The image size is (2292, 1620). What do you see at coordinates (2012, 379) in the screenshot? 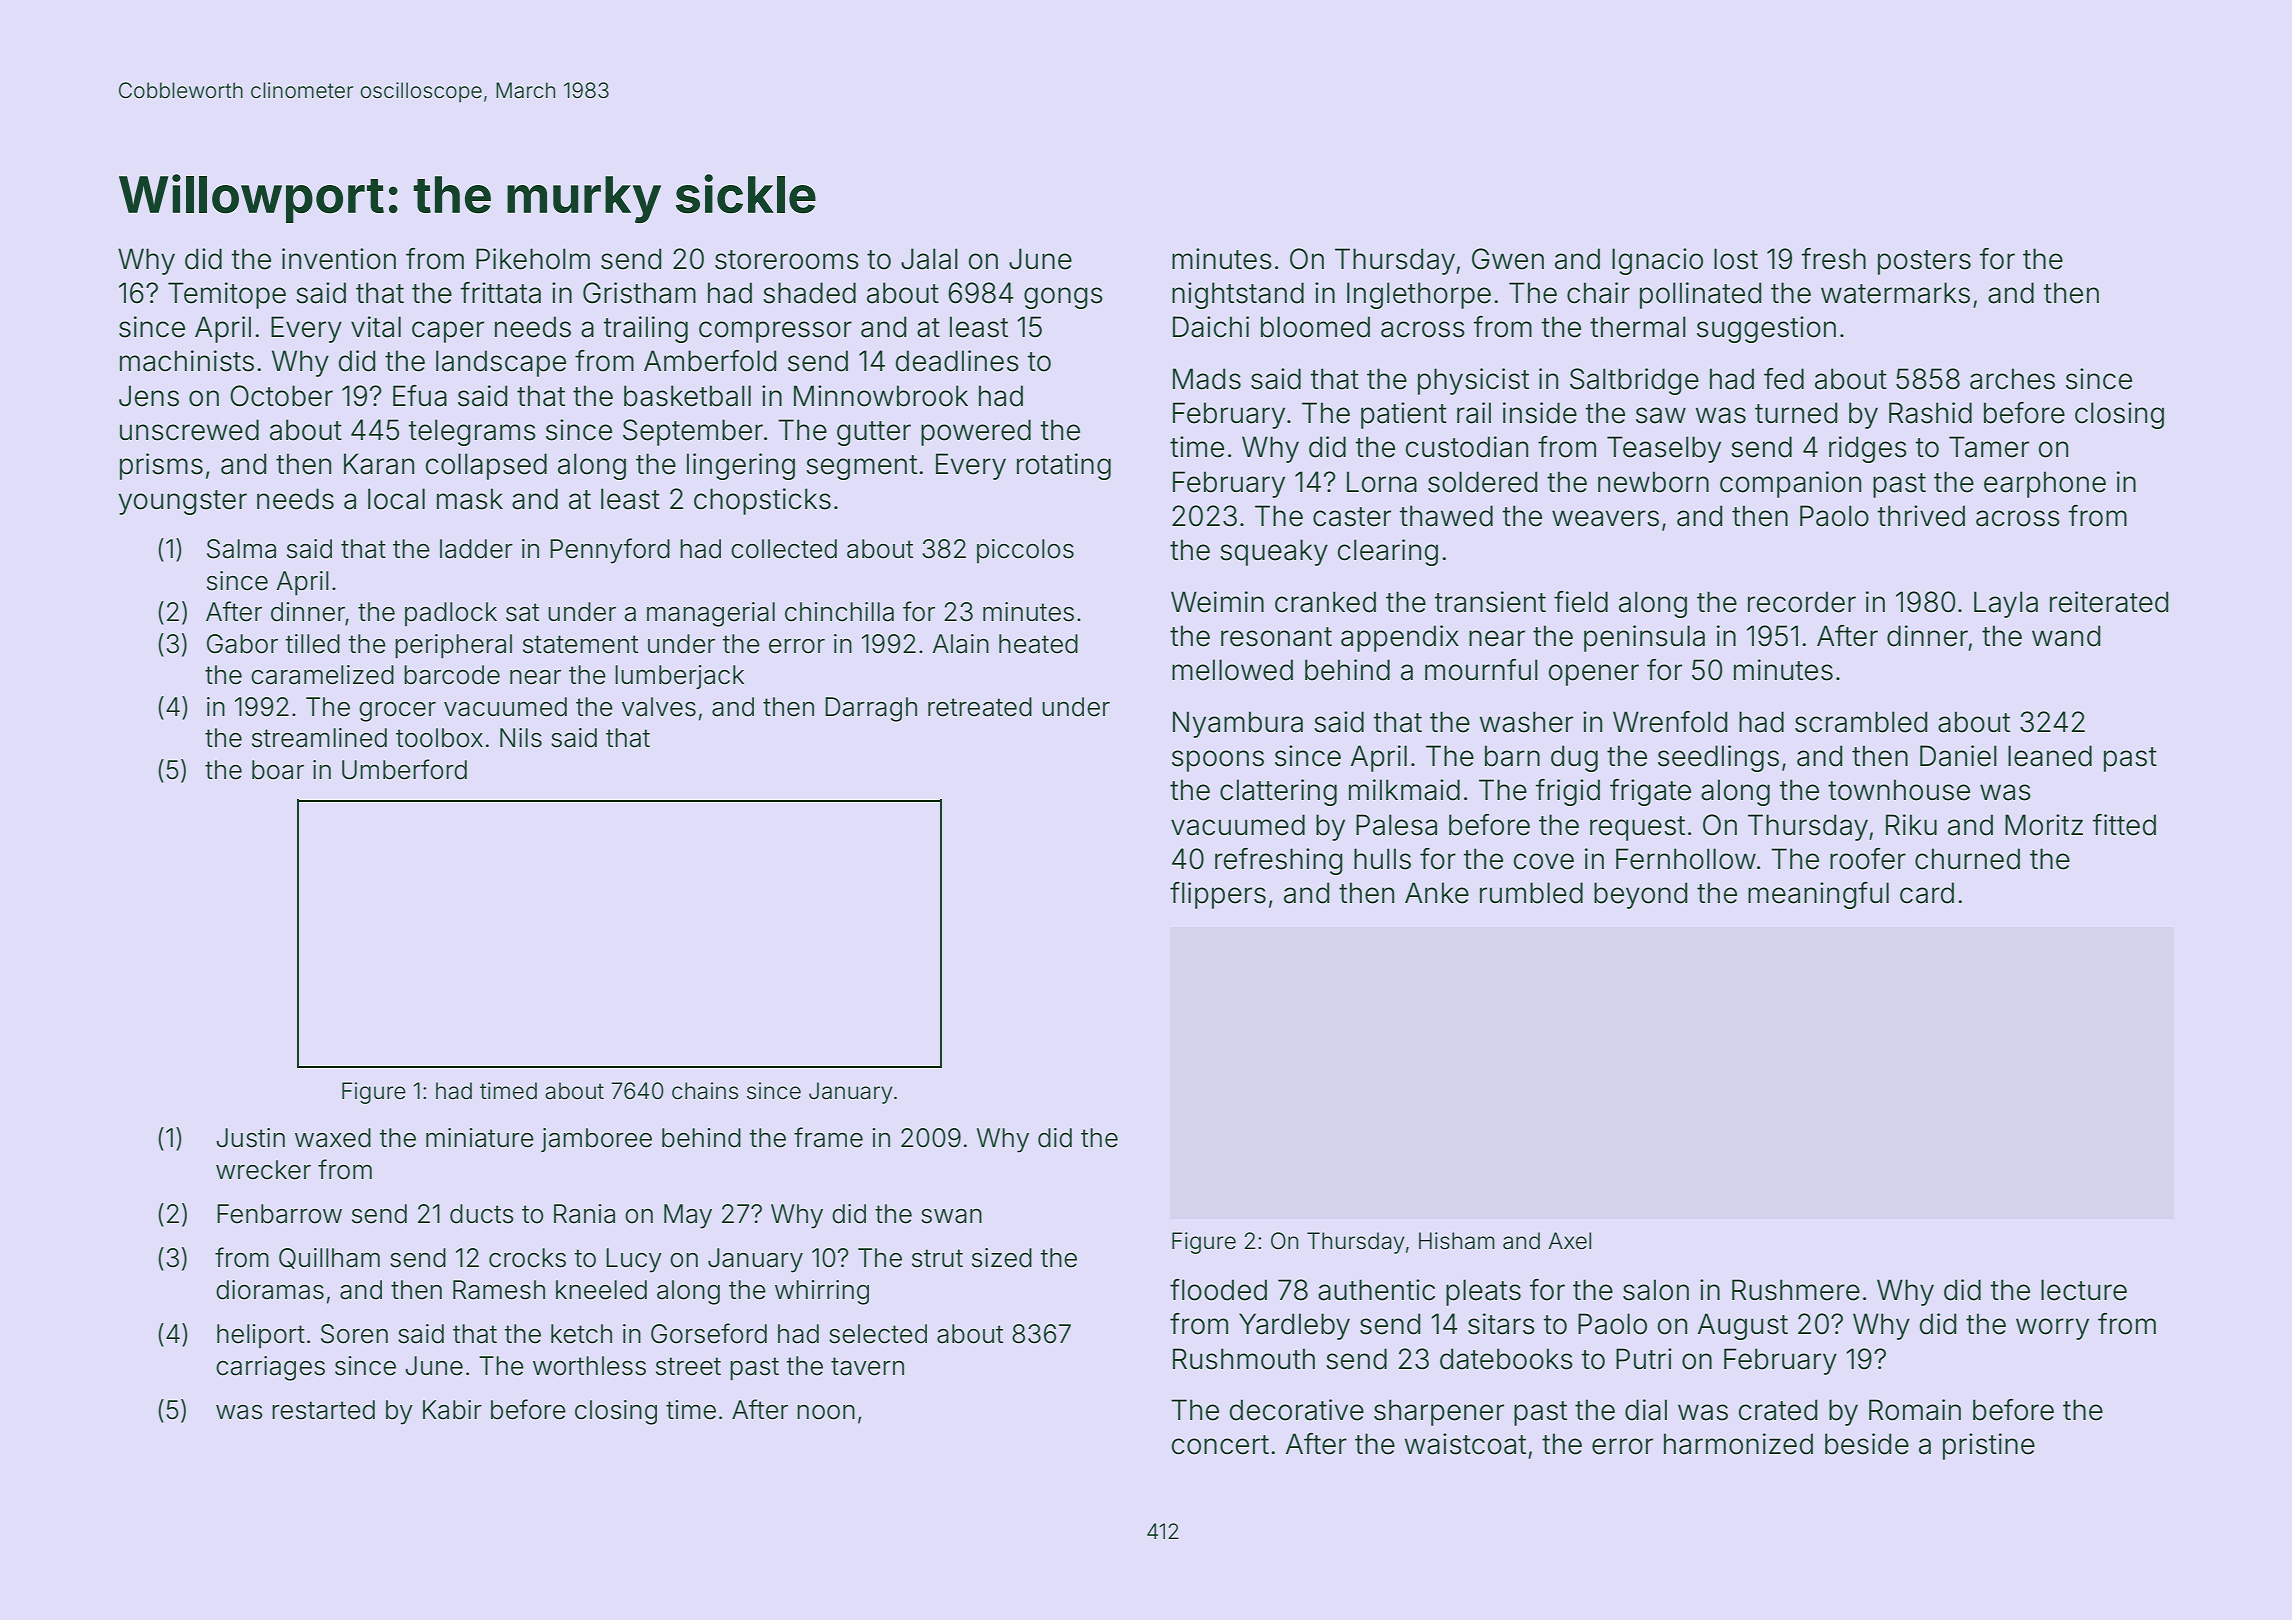
I see `arches` at bounding box center [2012, 379].
